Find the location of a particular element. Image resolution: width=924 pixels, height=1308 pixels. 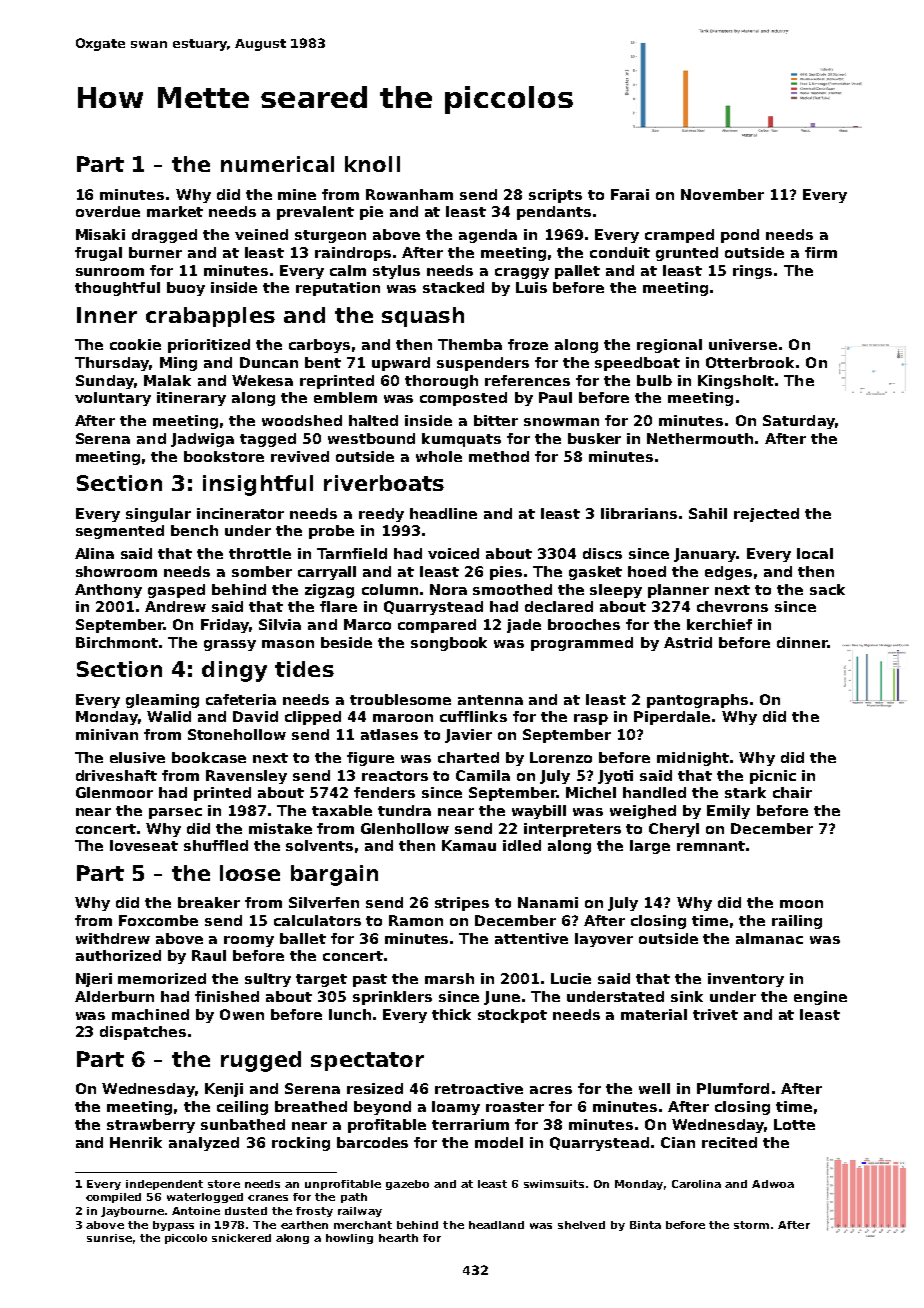

conduit is located at coordinates (620, 252).
